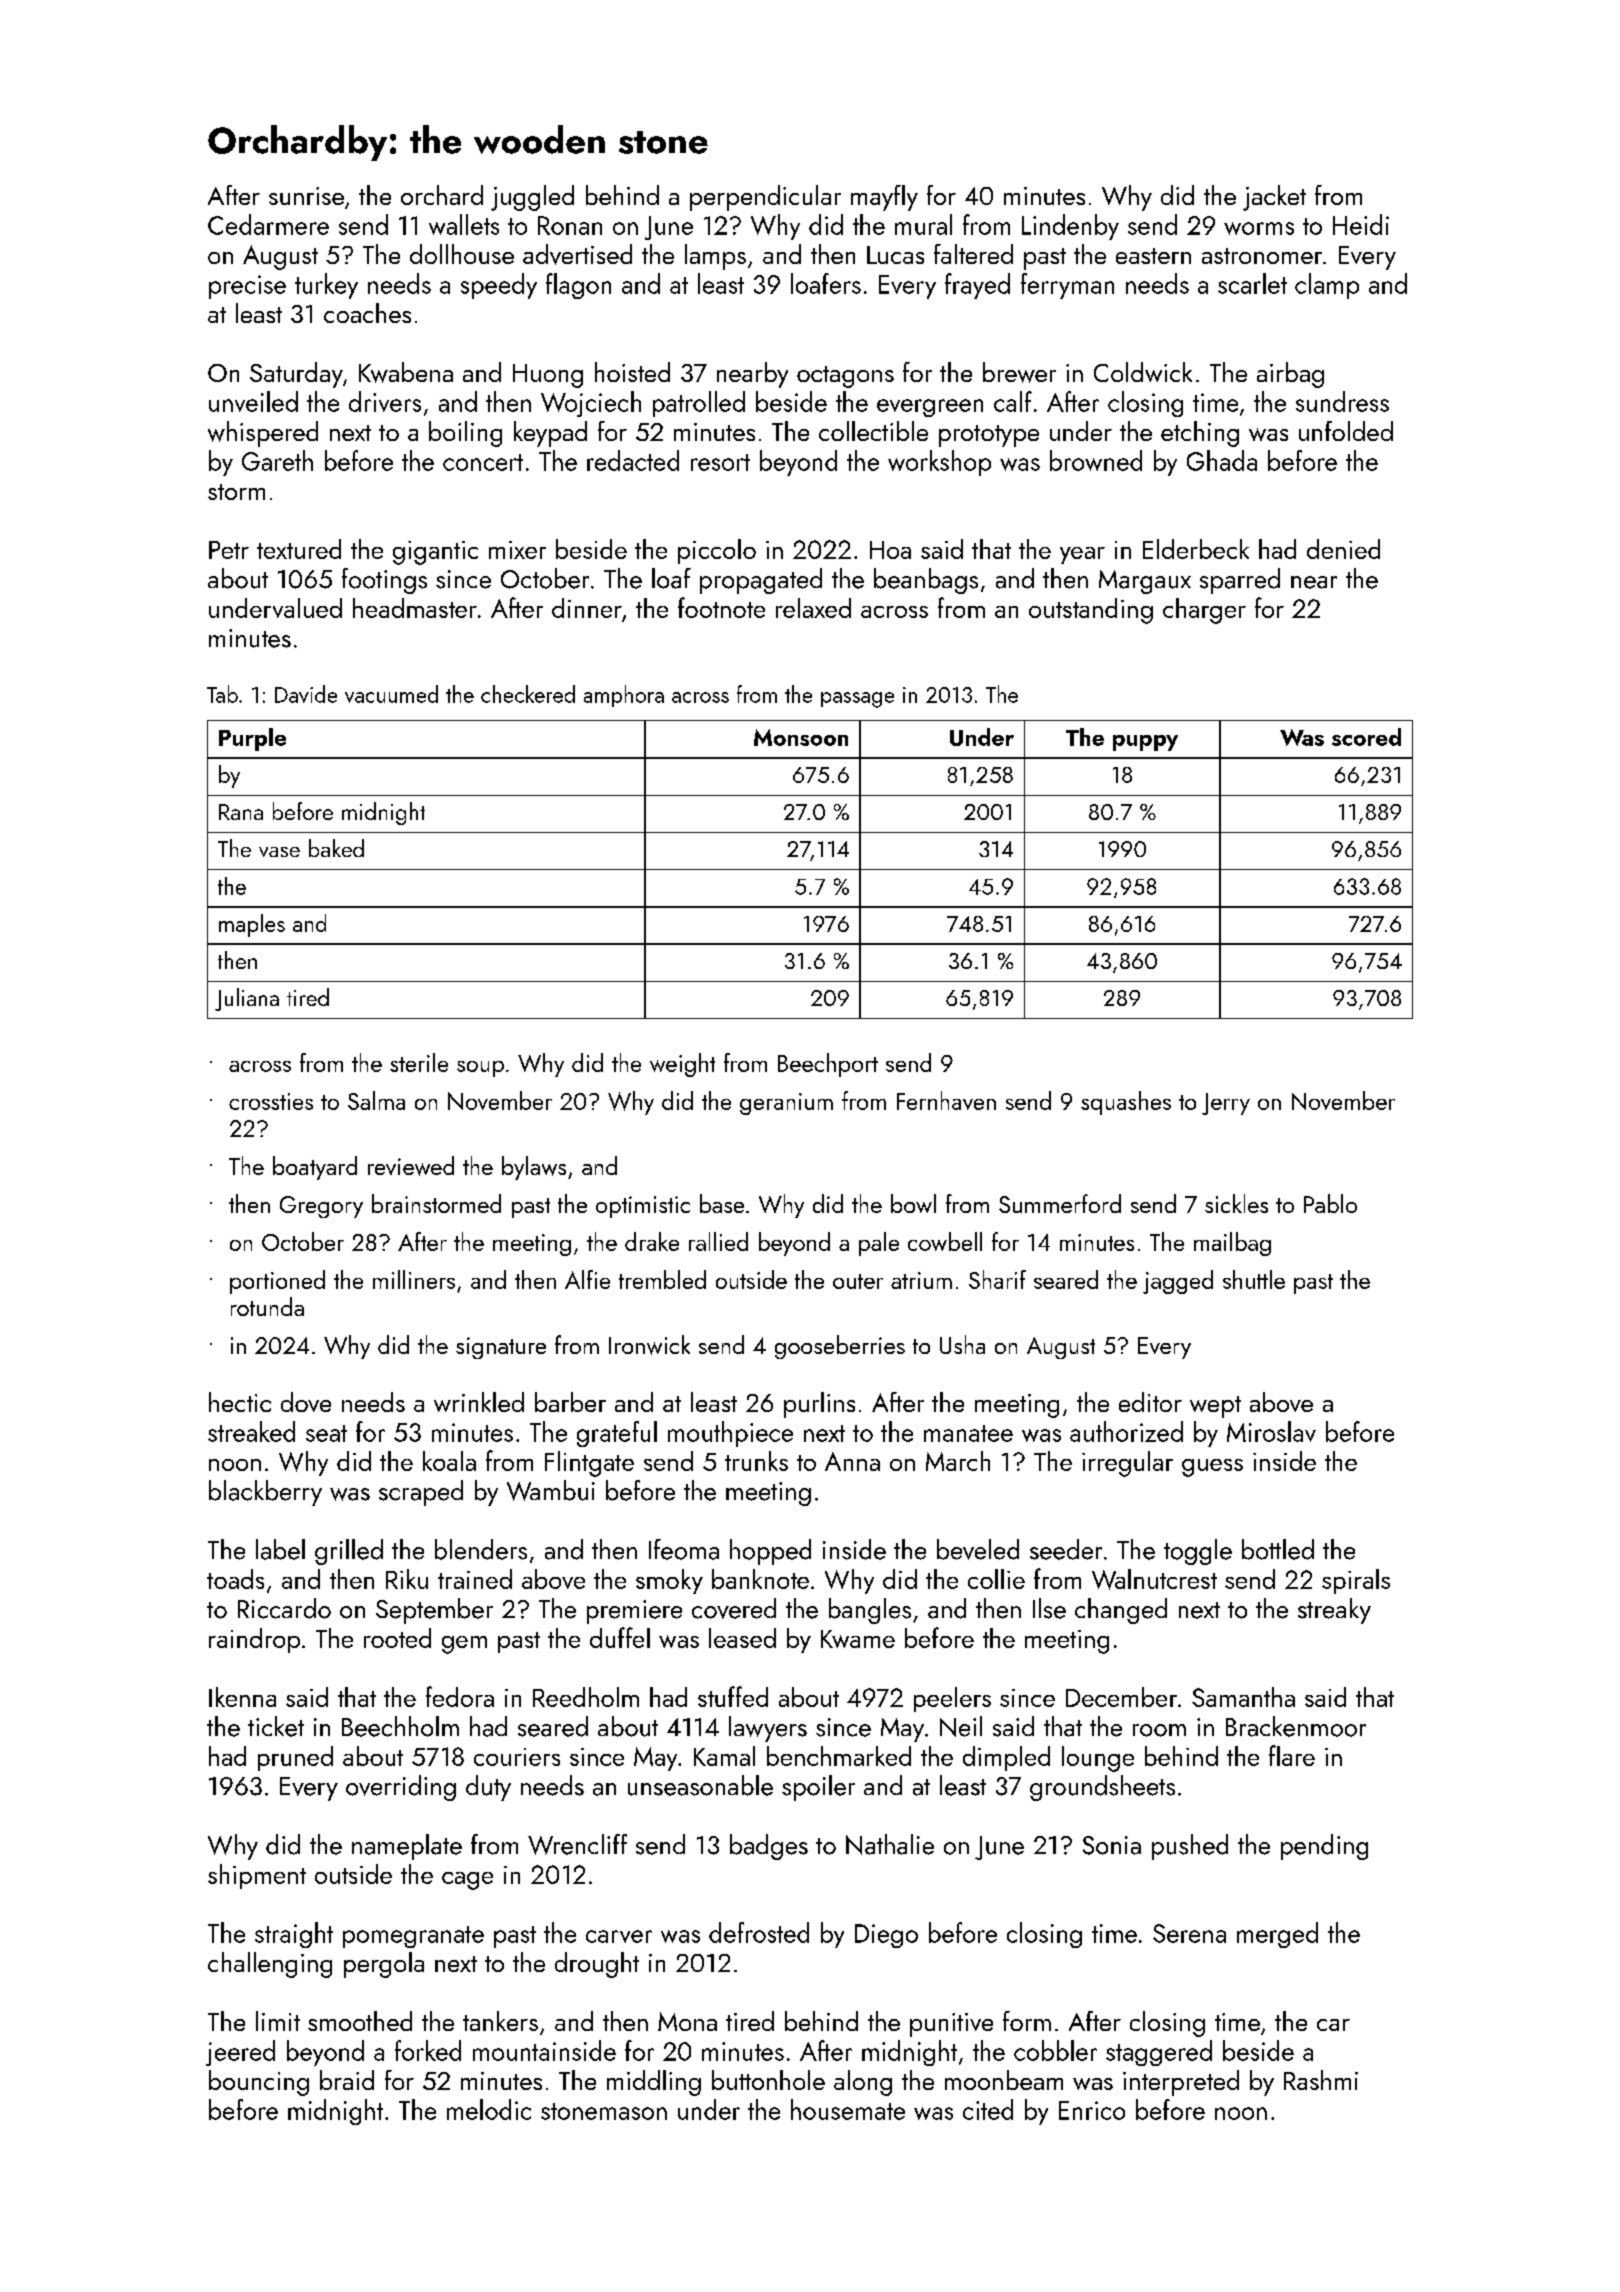 Image resolution: width=1620 pixels, height=2292 pixels. I want to click on juggled, so click(532, 198).
